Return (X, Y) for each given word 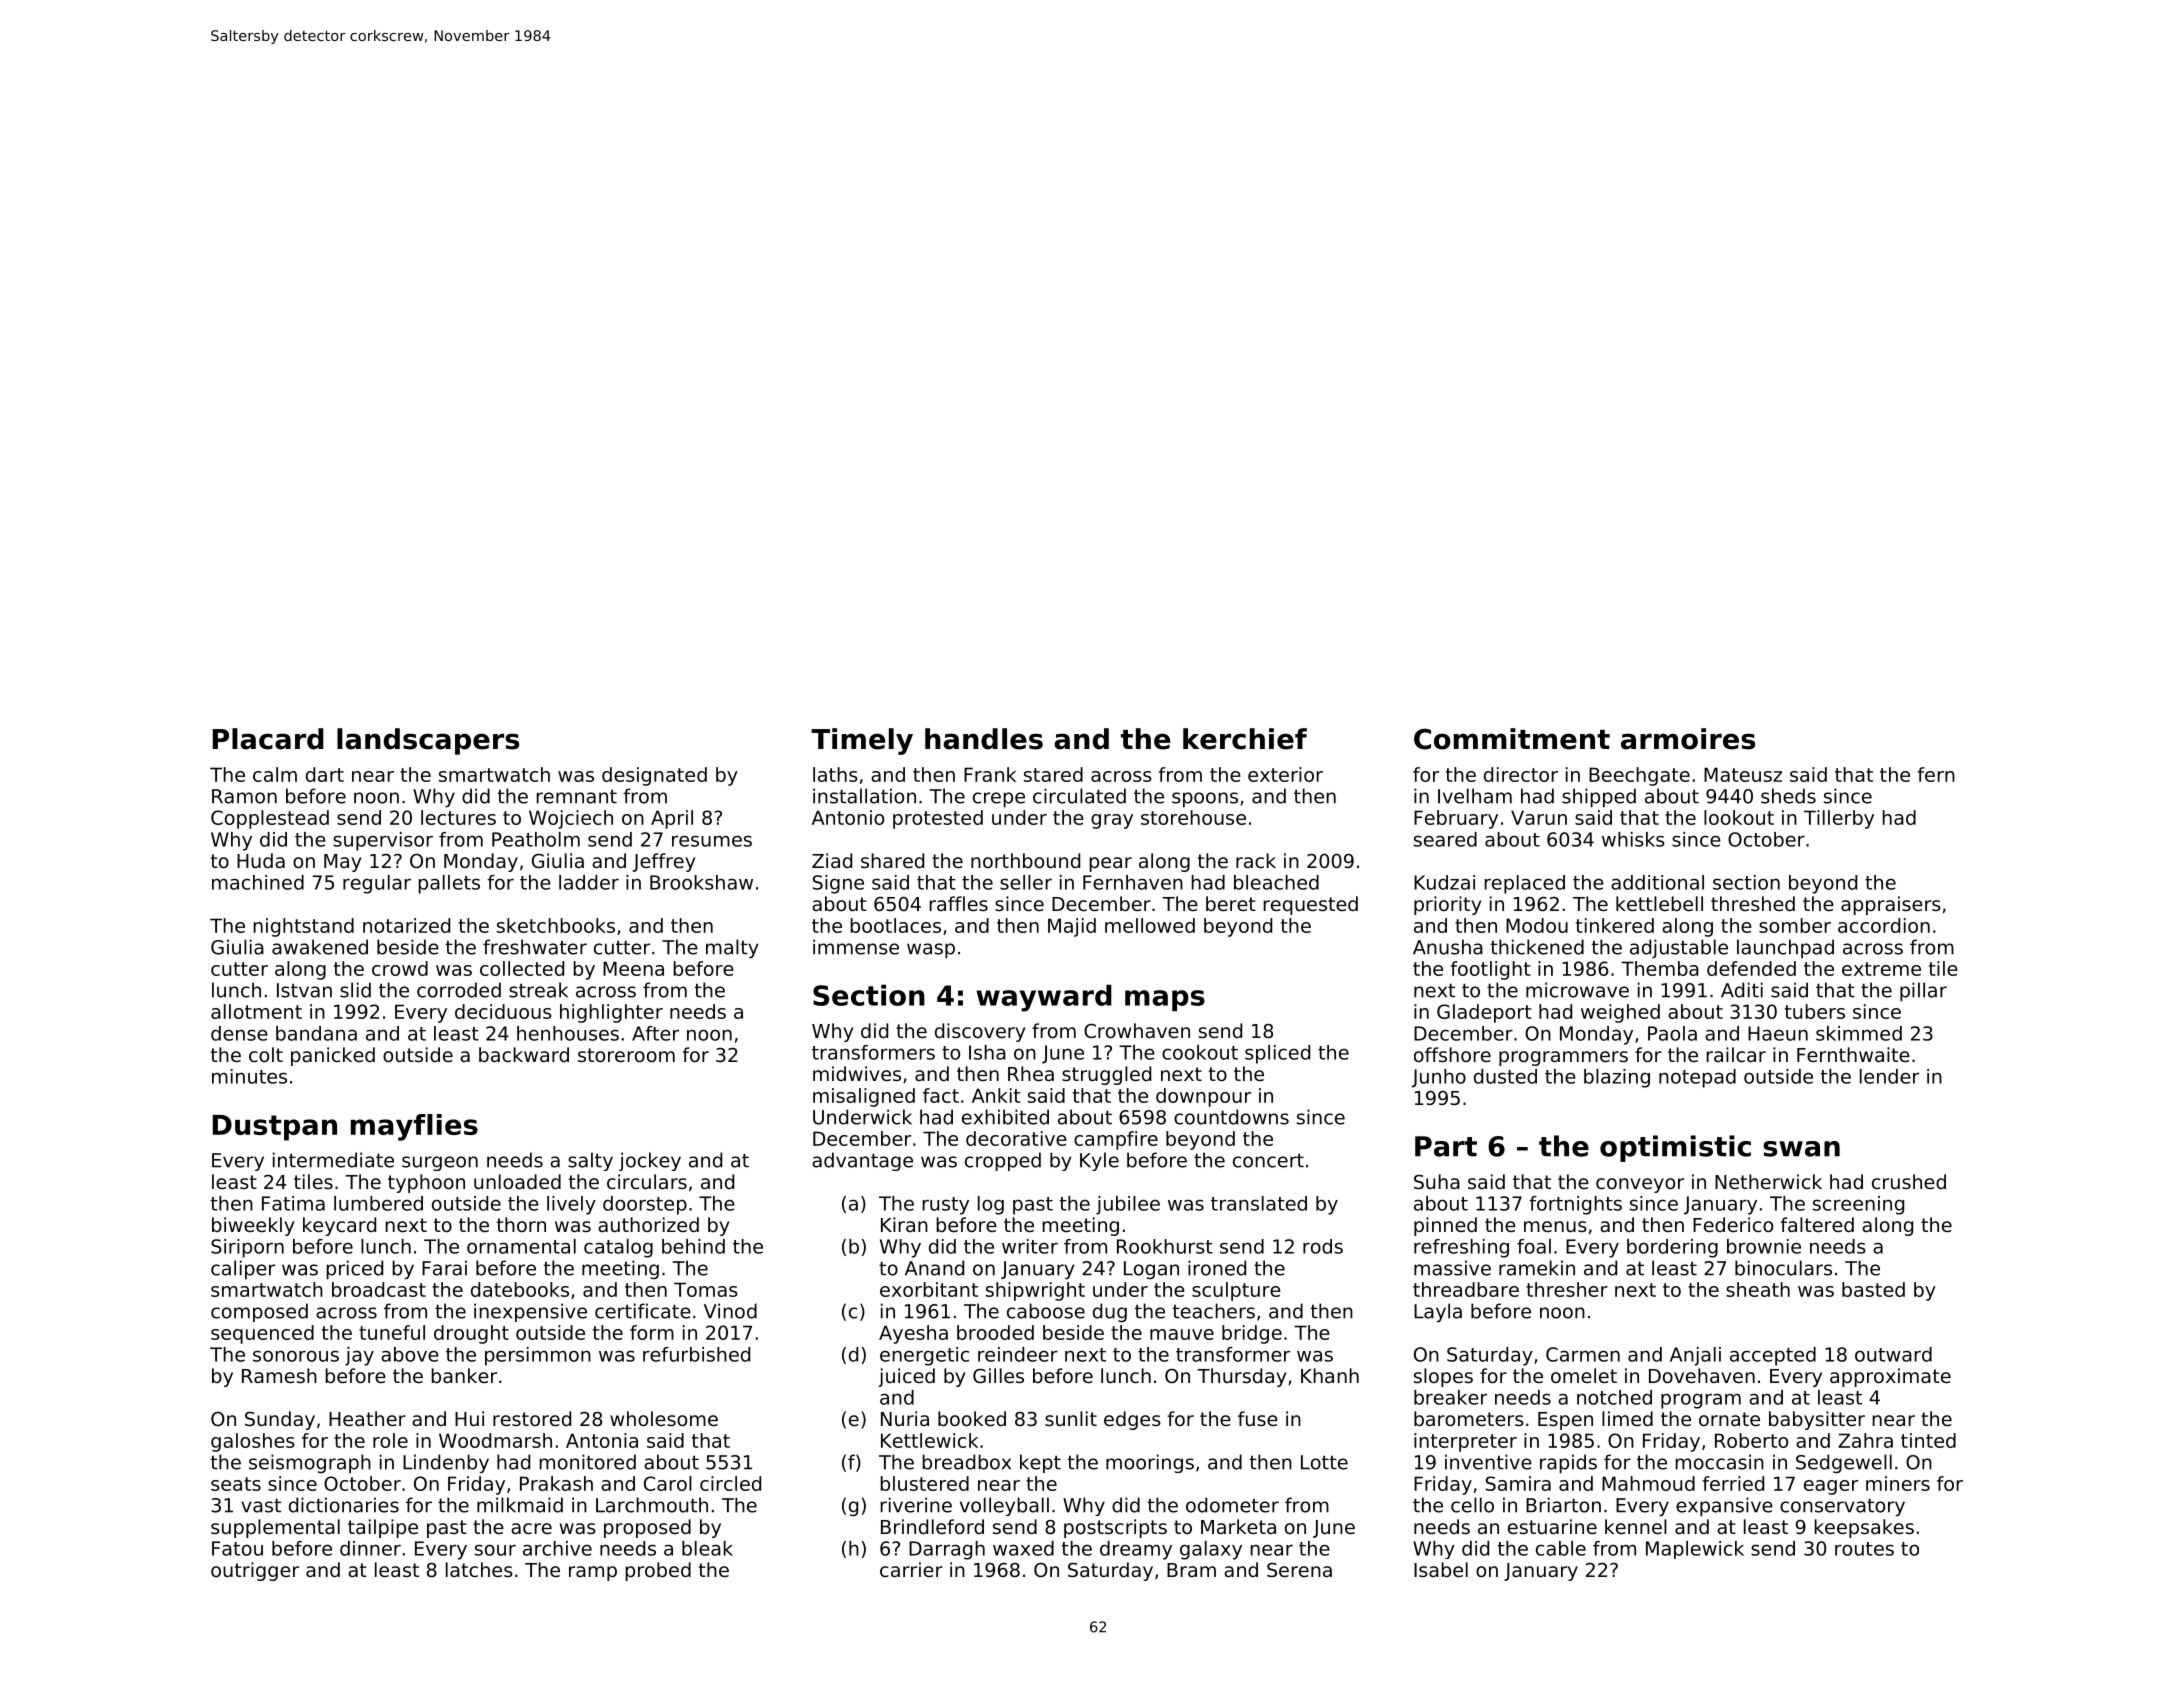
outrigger (255, 1571)
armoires (1688, 739)
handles (984, 739)
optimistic (1675, 1148)
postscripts (1115, 1528)
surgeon (440, 1163)
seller (1026, 882)
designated (654, 776)
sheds (1788, 796)
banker (464, 1375)
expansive (1724, 1507)
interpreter (1465, 1442)
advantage (862, 1161)
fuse (1258, 1418)
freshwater (535, 947)
